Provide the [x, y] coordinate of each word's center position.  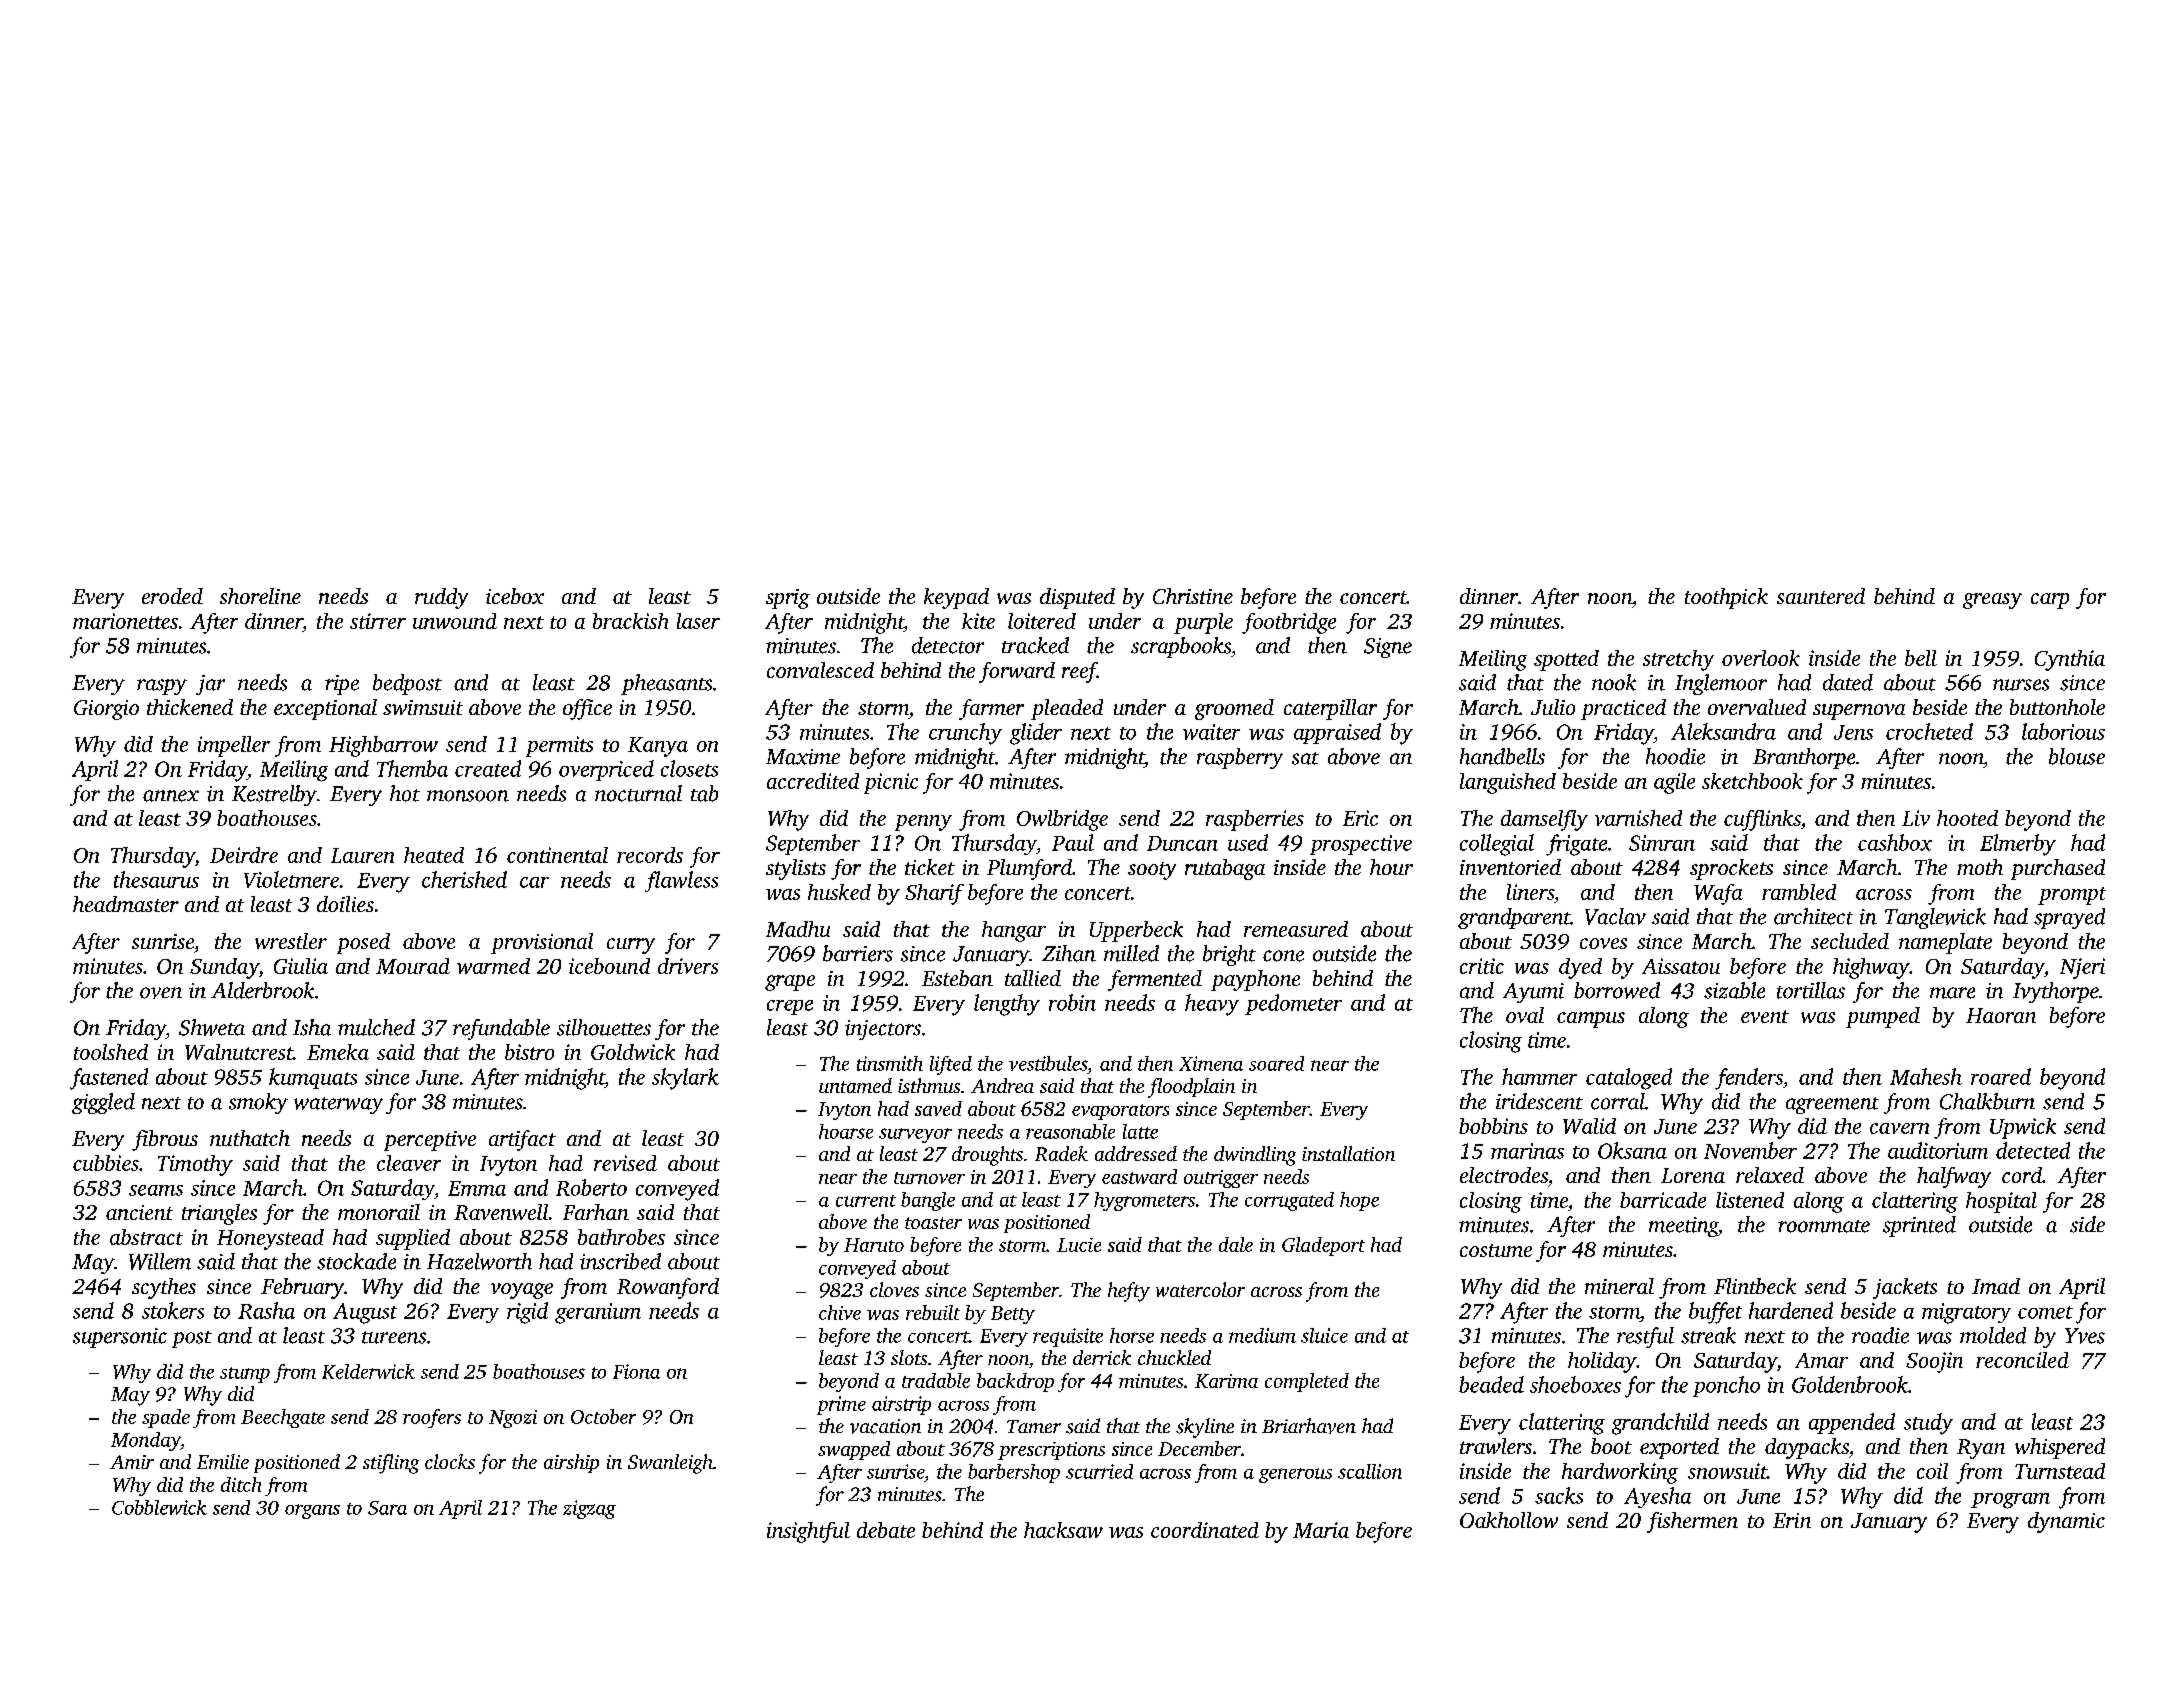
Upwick [2023, 1128]
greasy [1992, 601]
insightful [808, 1532]
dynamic [2066, 1522]
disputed [1077, 598]
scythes [164, 1288]
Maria [1321, 1530]
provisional [542, 943]
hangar [1014, 931]
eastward [1139, 1176]
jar [210, 685]
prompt [2072, 896]
